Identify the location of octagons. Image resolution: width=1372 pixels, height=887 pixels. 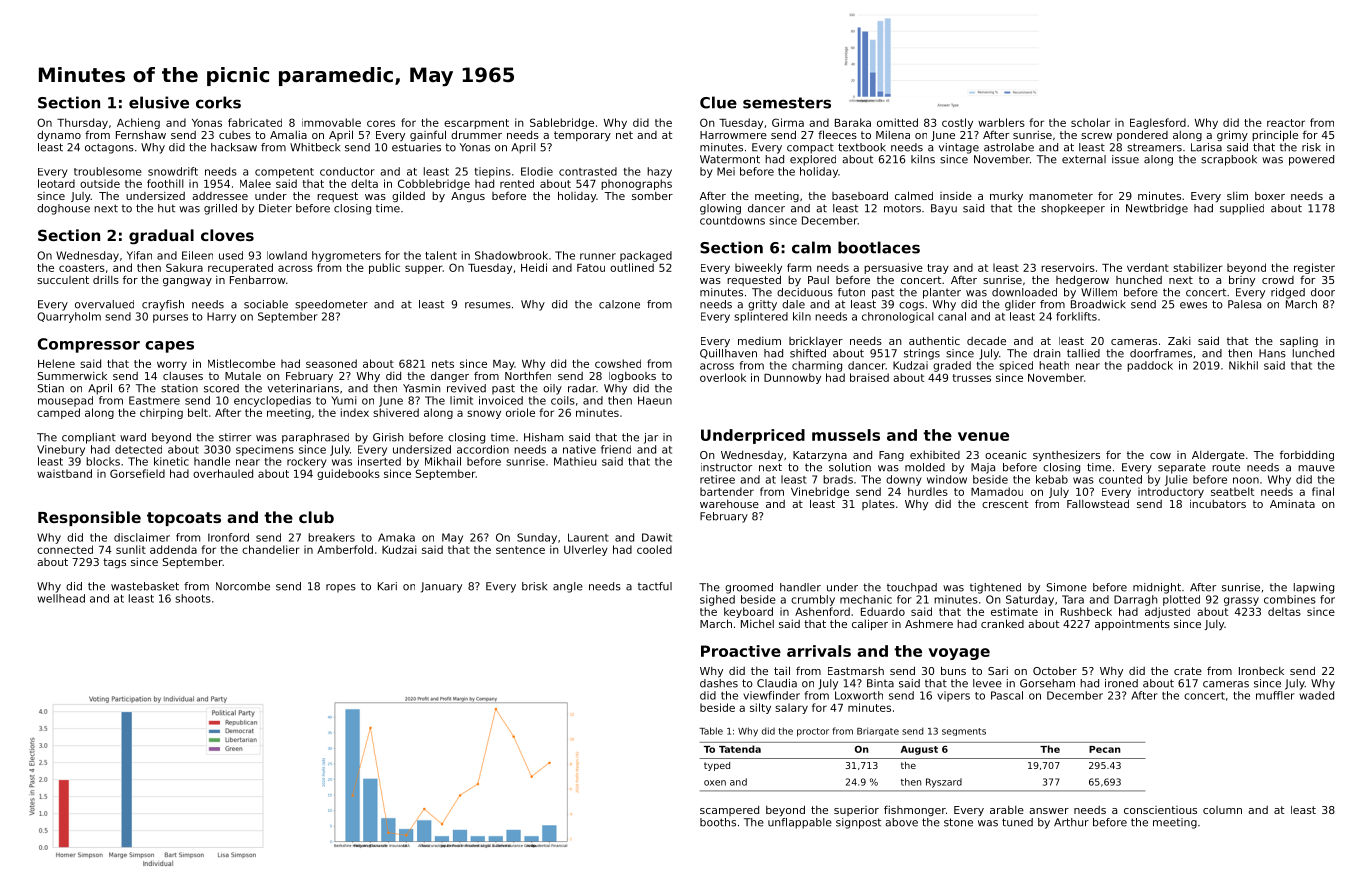
(109, 148).
